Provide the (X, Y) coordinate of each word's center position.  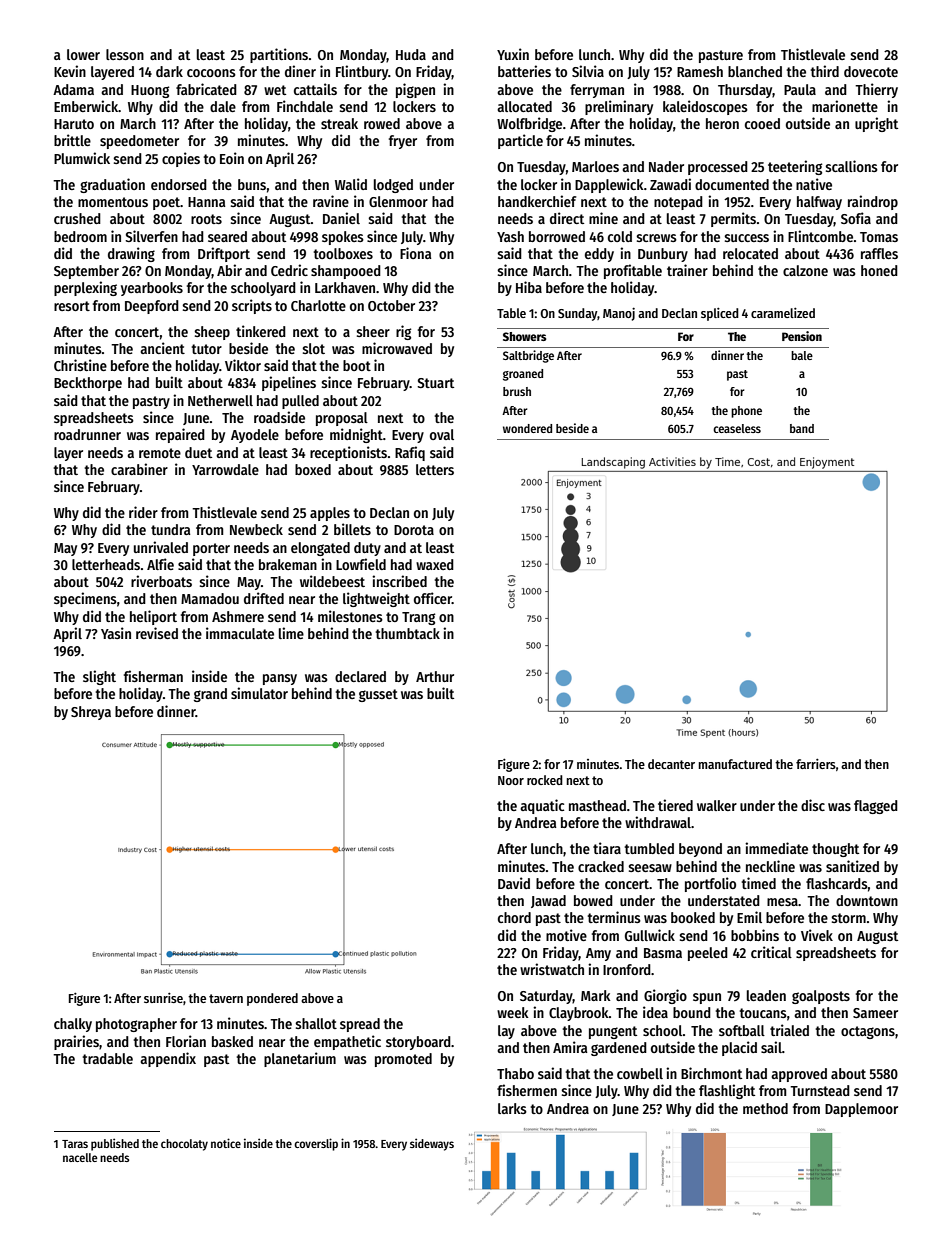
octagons (868, 1032)
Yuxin (513, 54)
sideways (432, 1144)
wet (275, 90)
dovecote (871, 71)
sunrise (163, 997)
